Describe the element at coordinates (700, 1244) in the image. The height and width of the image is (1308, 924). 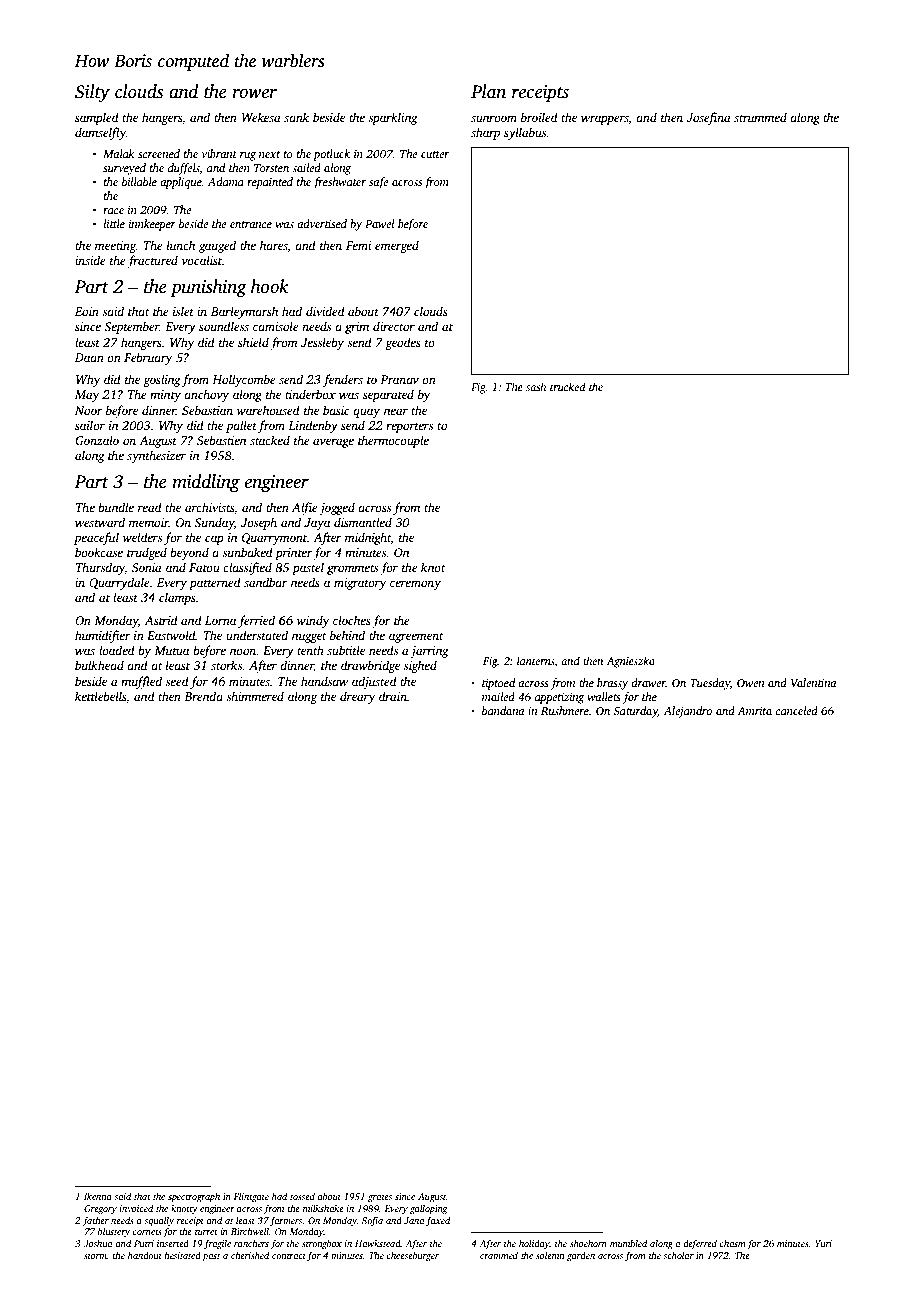
I see `deferred` at that location.
